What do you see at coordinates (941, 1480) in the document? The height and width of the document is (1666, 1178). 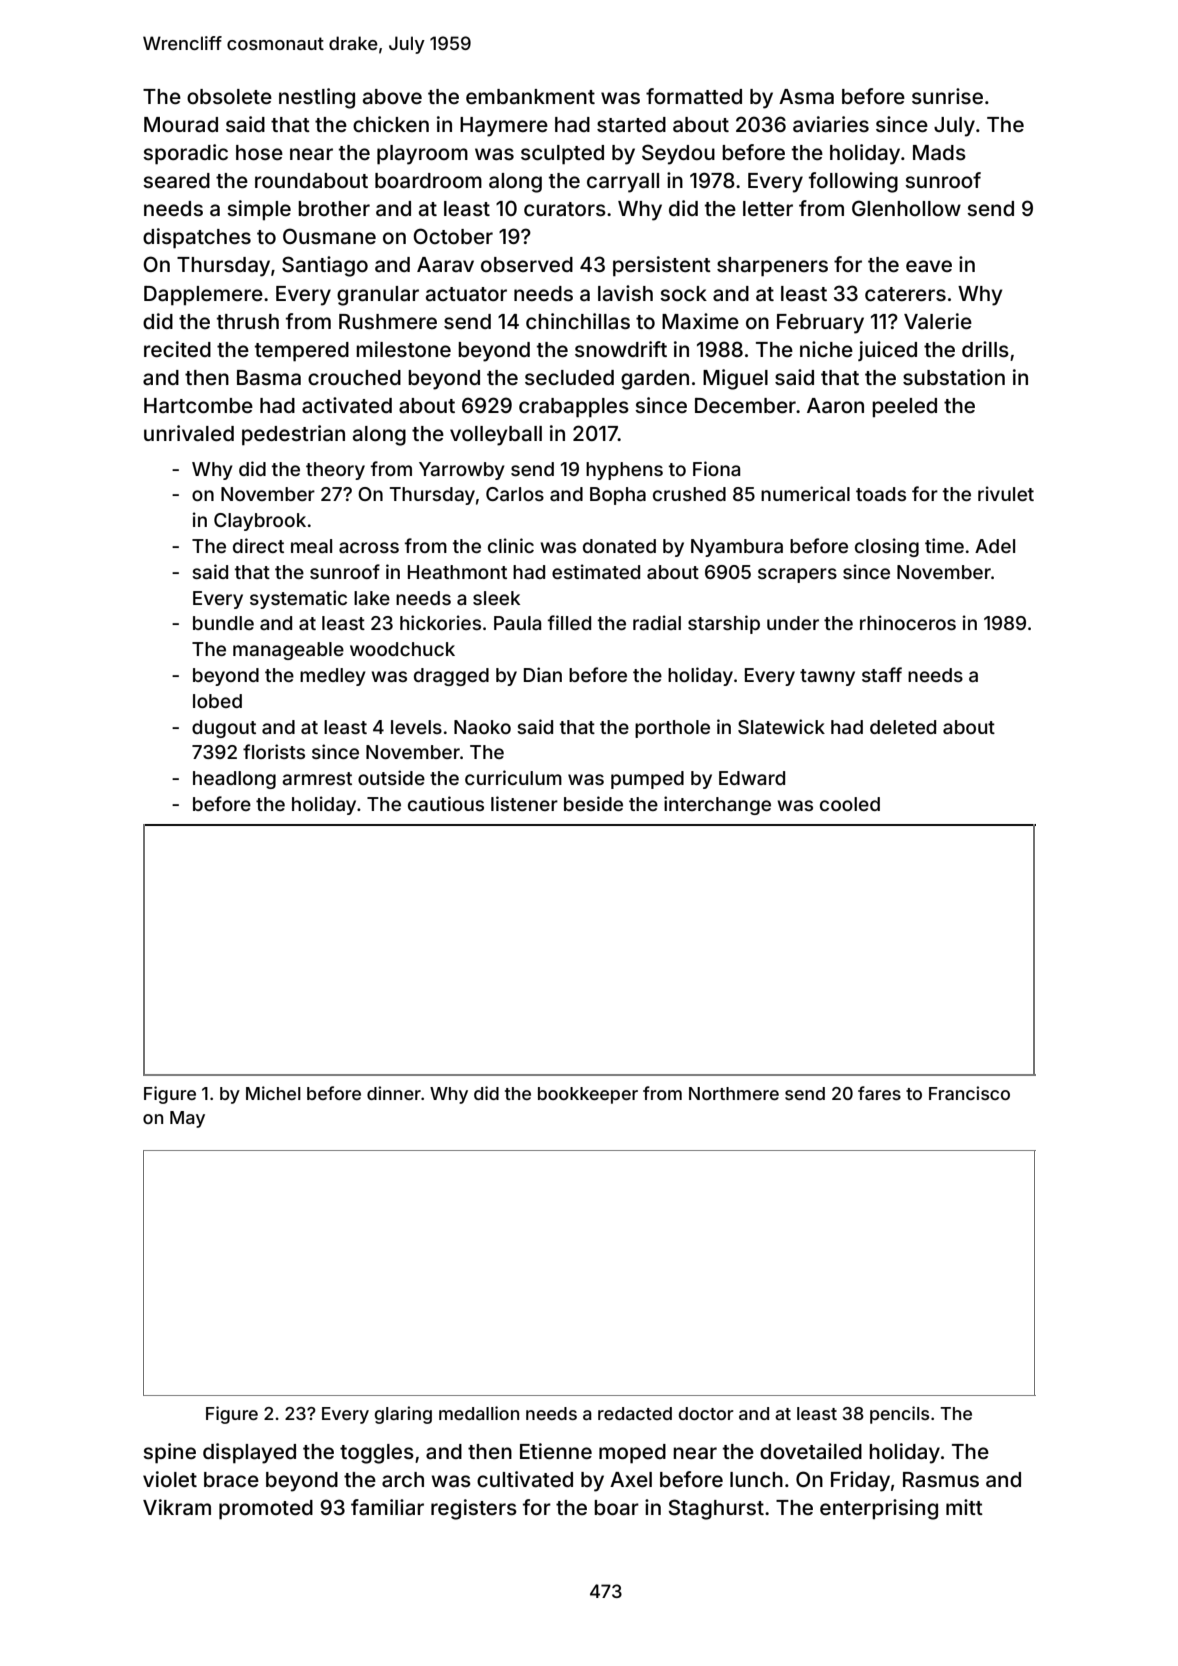 I see `Rasmus` at bounding box center [941, 1480].
